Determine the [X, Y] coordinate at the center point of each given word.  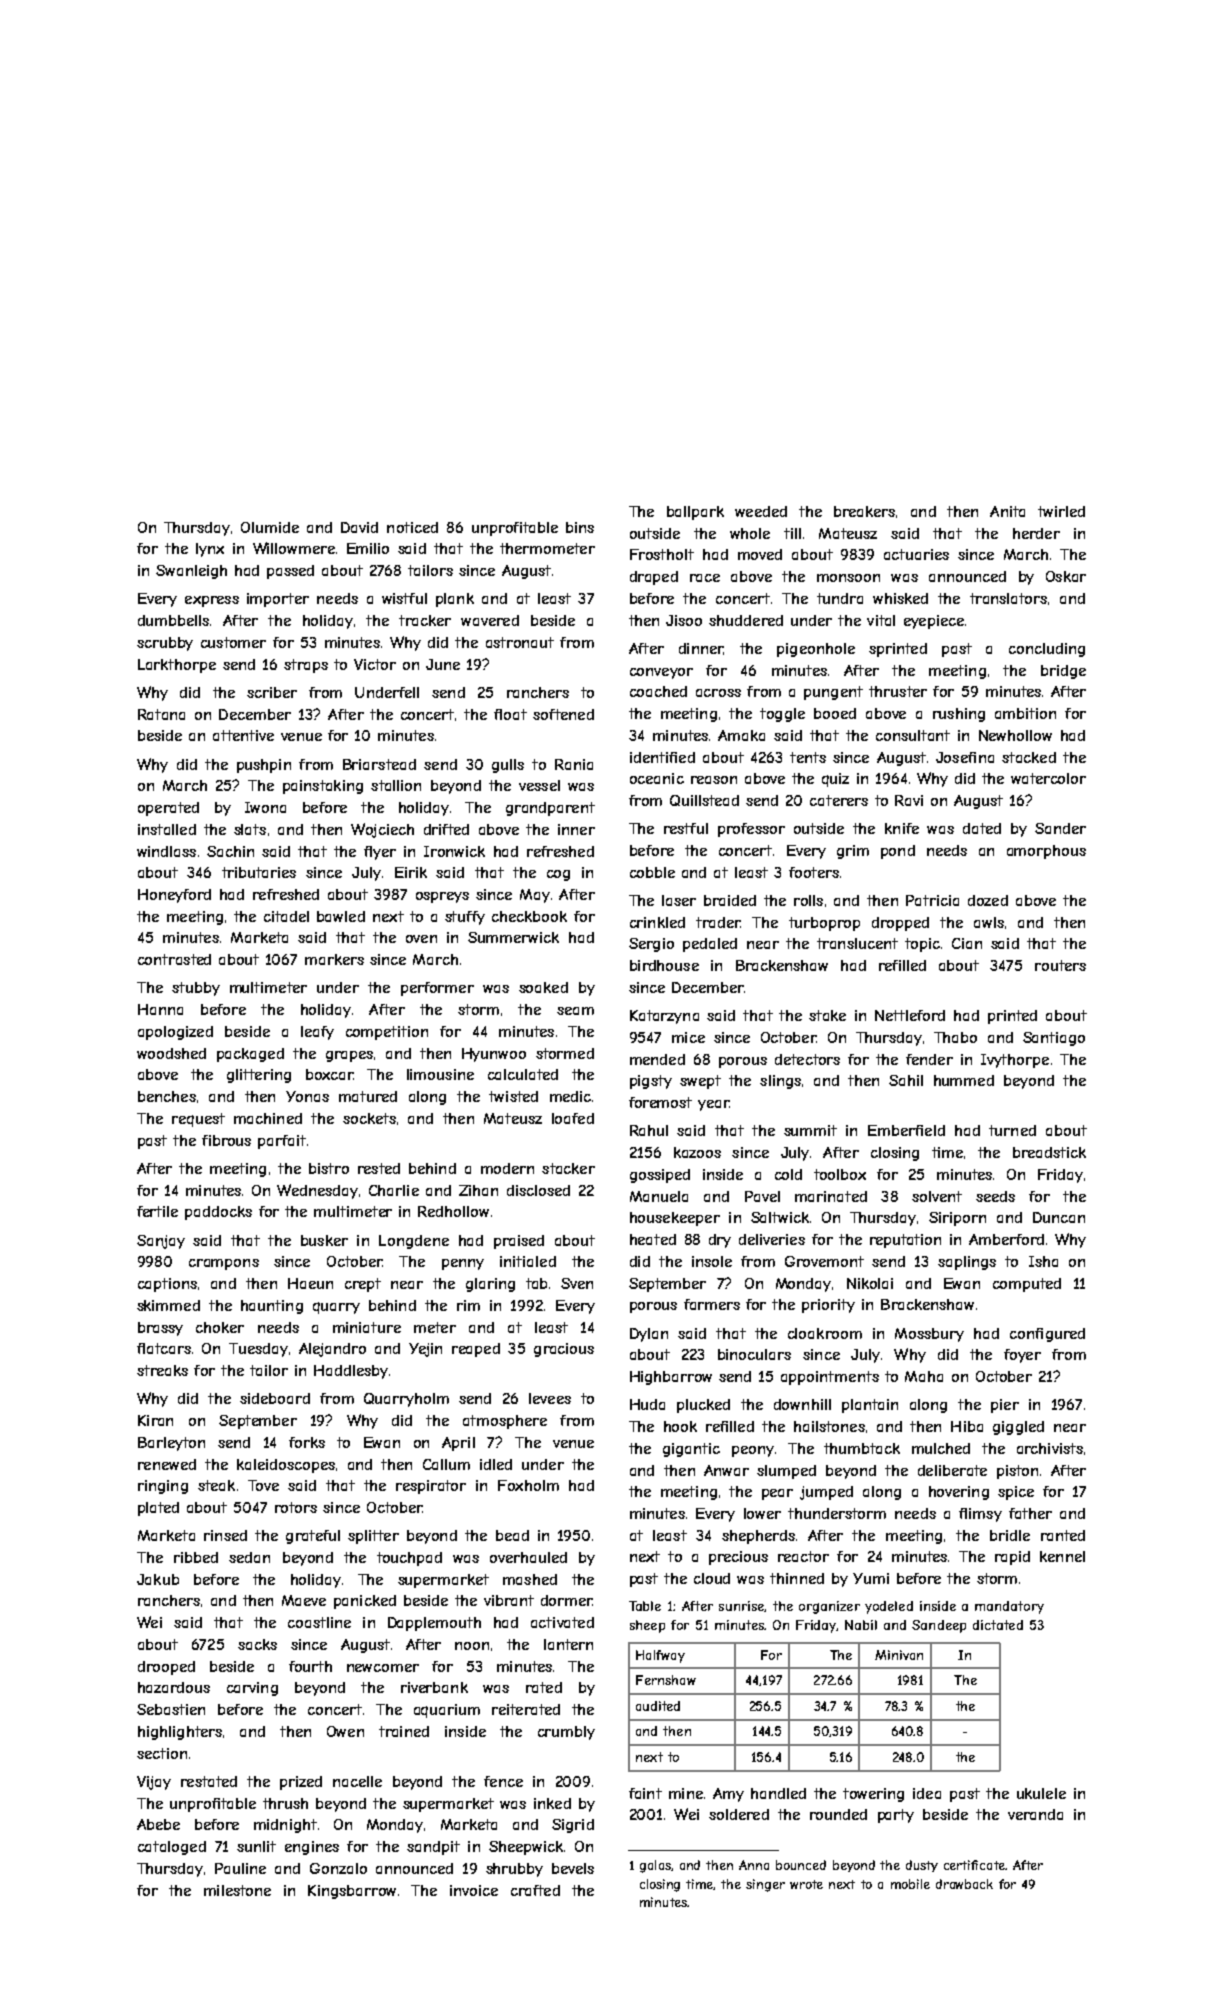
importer [278, 600]
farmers [712, 1304]
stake [827, 1015]
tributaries [259, 872]
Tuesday [258, 1350]
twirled [1061, 511]
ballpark [695, 513]
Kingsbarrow [352, 1892]
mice [688, 1037]
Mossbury [929, 1335]
